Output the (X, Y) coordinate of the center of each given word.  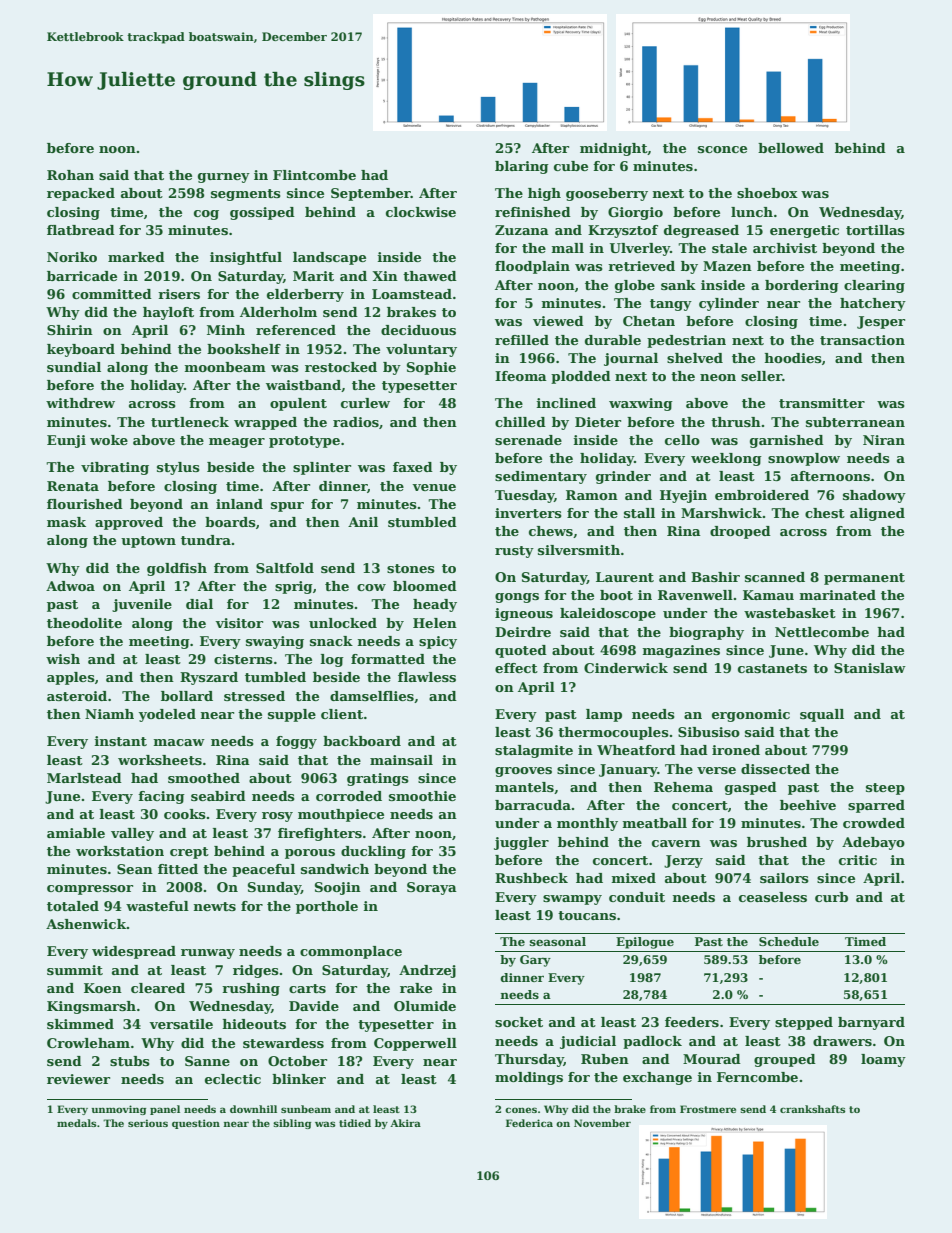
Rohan (70, 175)
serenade (528, 440)
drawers (842, 1041)
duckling (373, 852)
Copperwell (415, 1044)
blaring (522, 167)
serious (148, 1123)
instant (121, 741)
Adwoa (70, 586)
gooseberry (607, 194)
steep (885, 789)
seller (761, 376)
